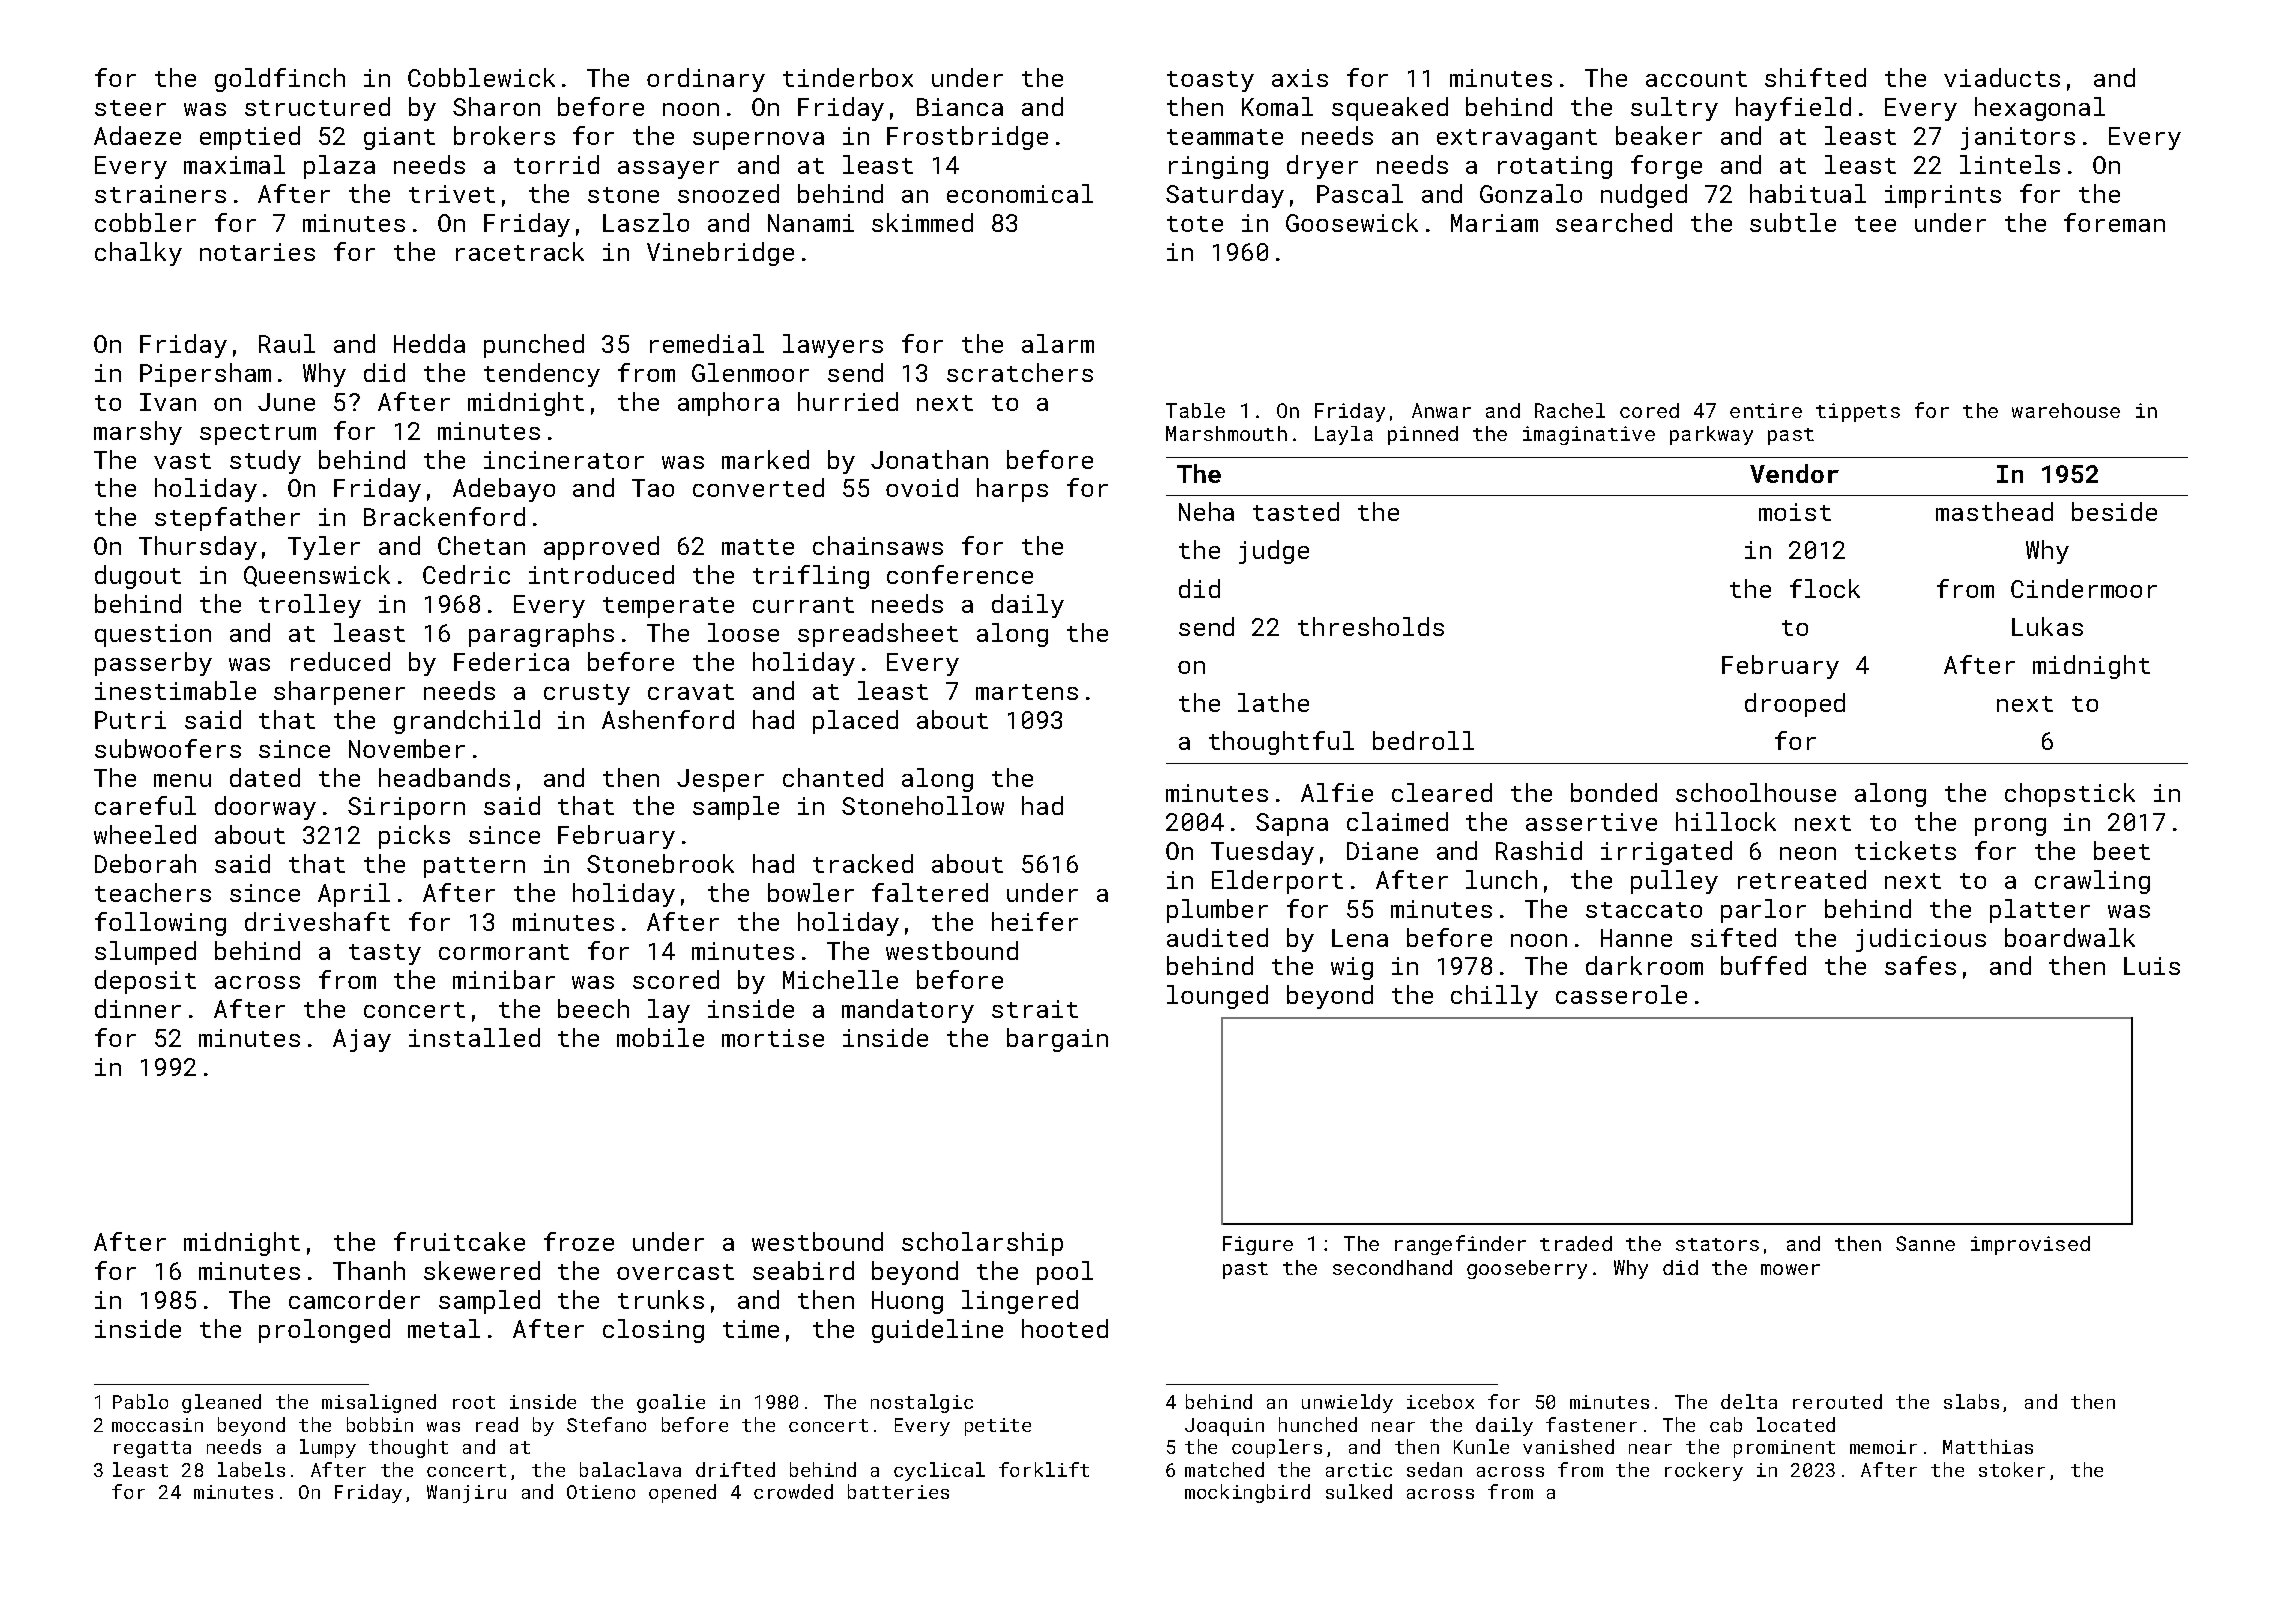  Describe the element at coordinates (1392, 1267) in the screenshot. I see `secondhand` at that location.
